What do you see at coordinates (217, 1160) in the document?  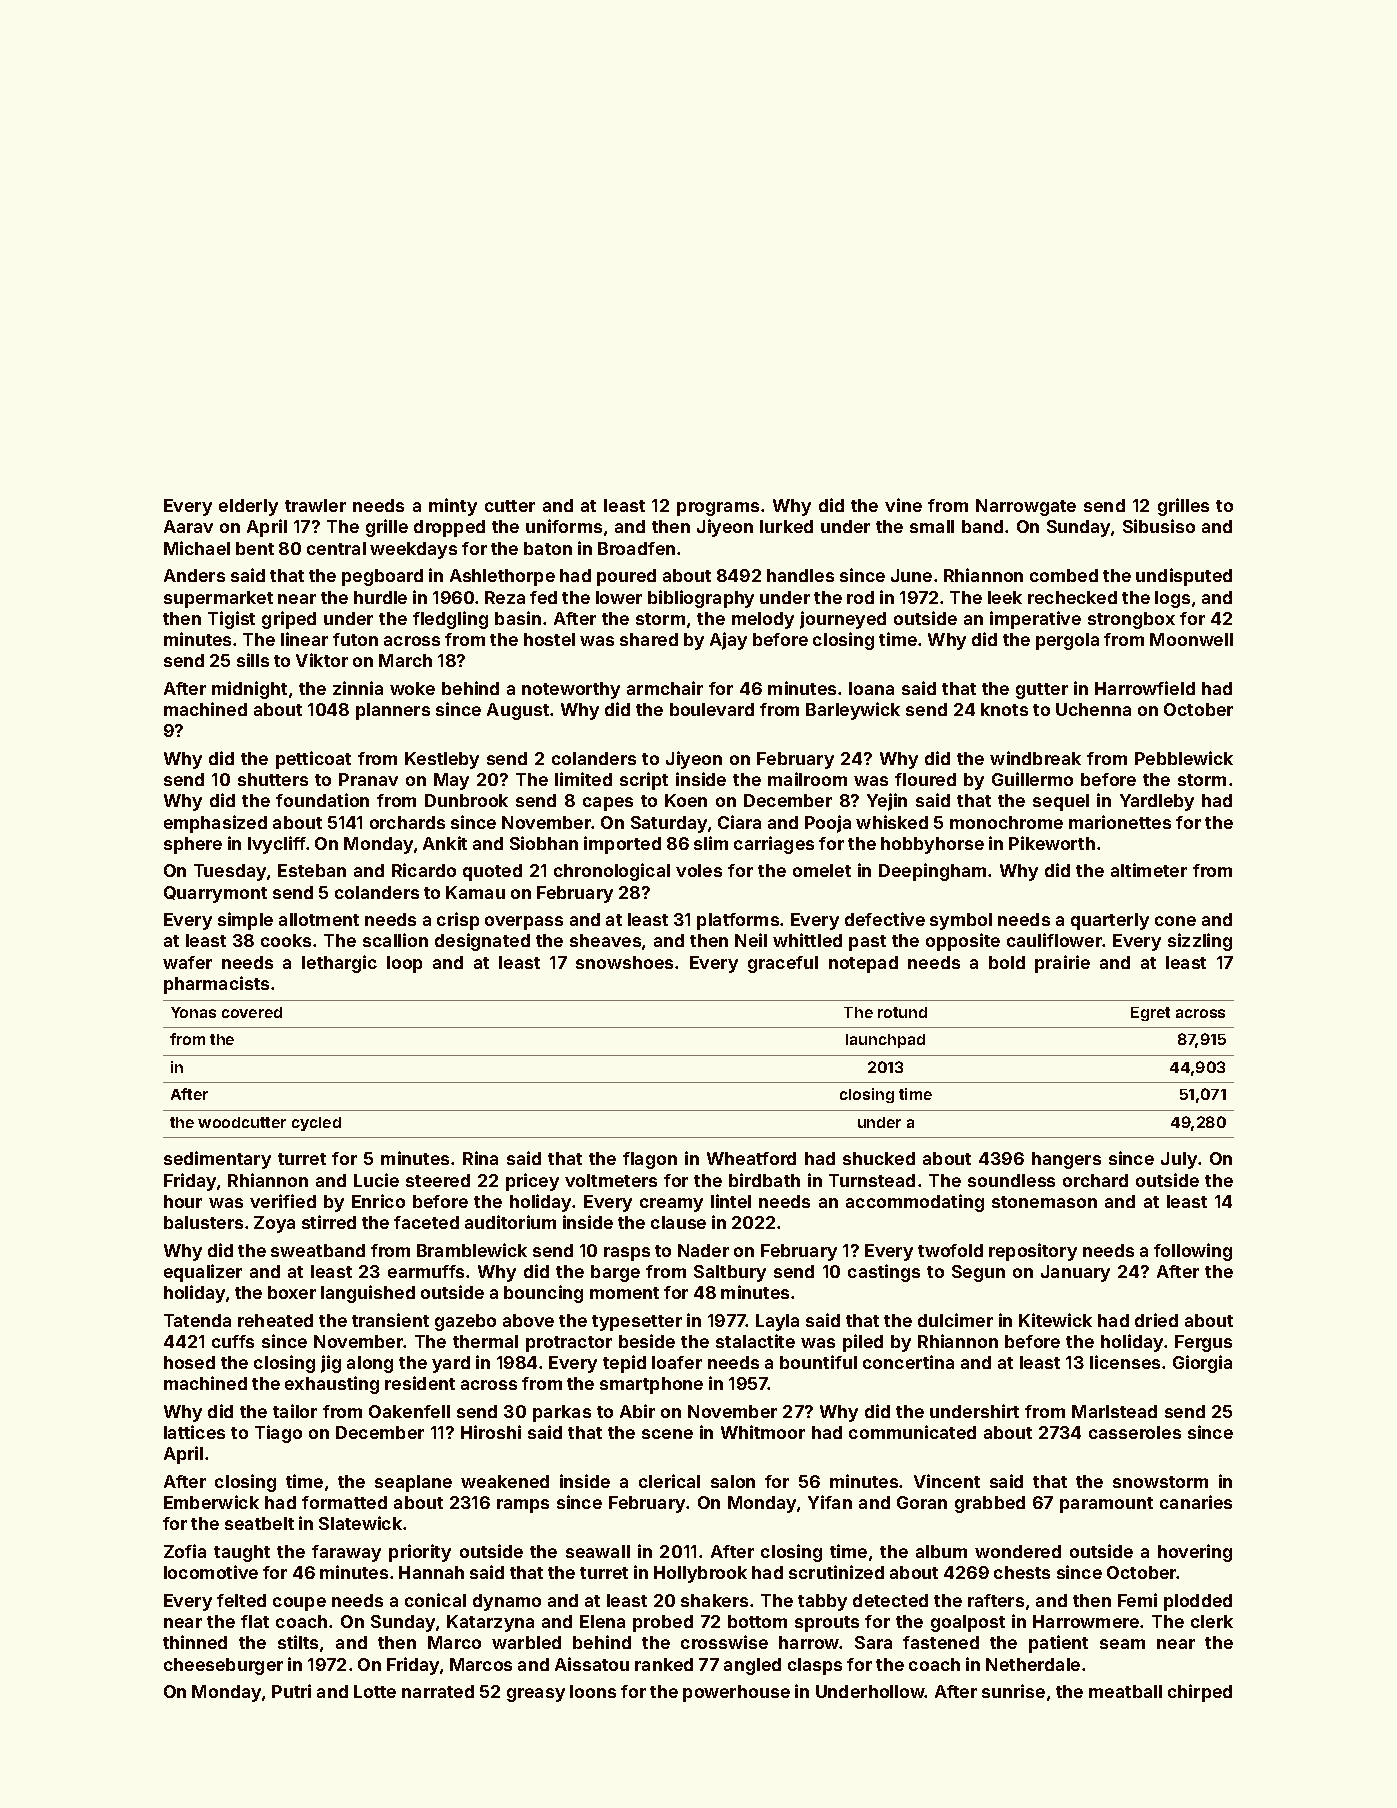 I see `sedimentary` at bounding box center [217, 1160].
